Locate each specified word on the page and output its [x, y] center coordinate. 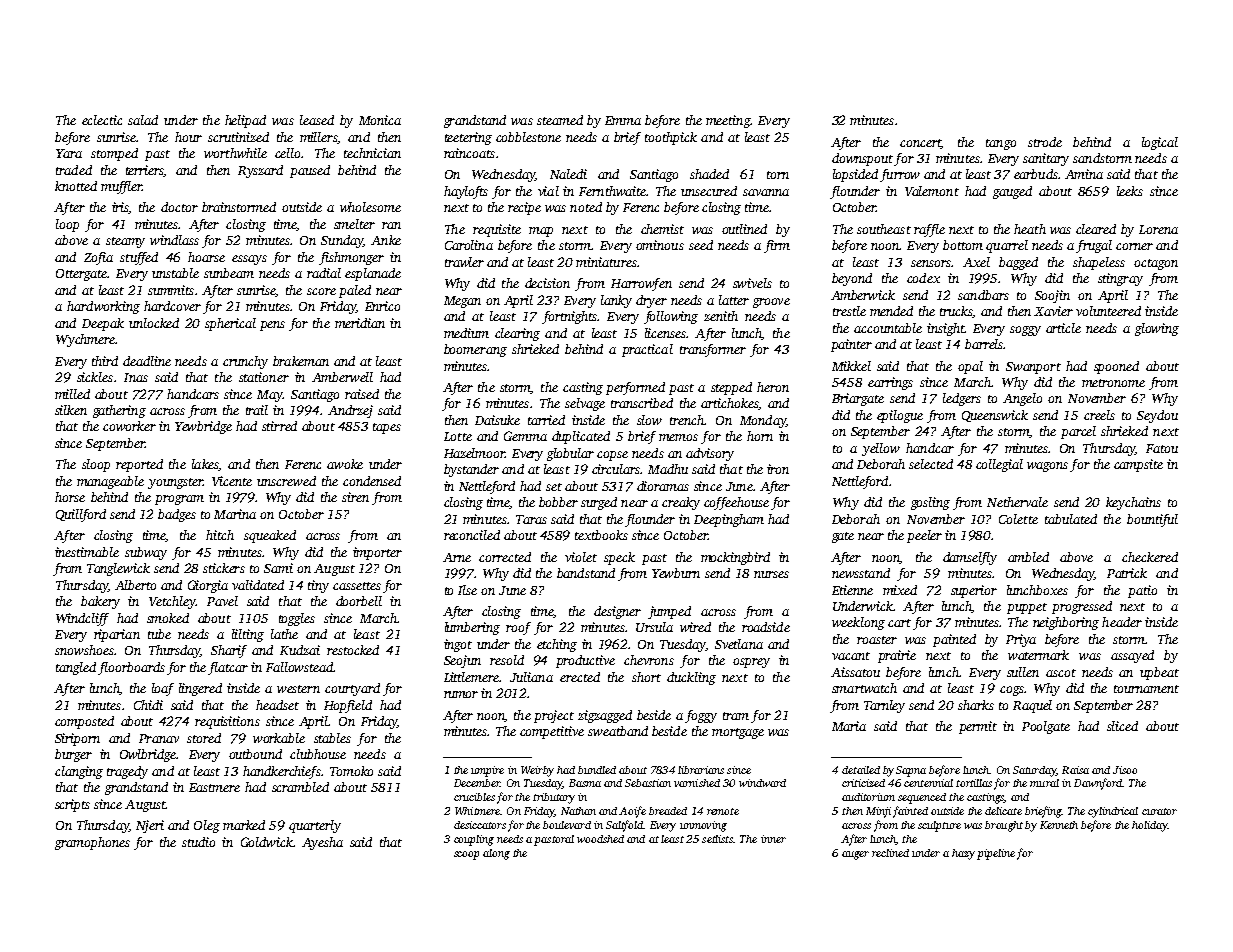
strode [1045, 142]
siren [355, 497]
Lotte [458, 436]
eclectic [102, 120]
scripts [72, 805]
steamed [560, 120]
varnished [697, 783]
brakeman [301, 361]
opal [970, 367]
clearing [517, 334]
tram [736, 716]
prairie [897, 656]
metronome [1113, 383]
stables [332, 738]
